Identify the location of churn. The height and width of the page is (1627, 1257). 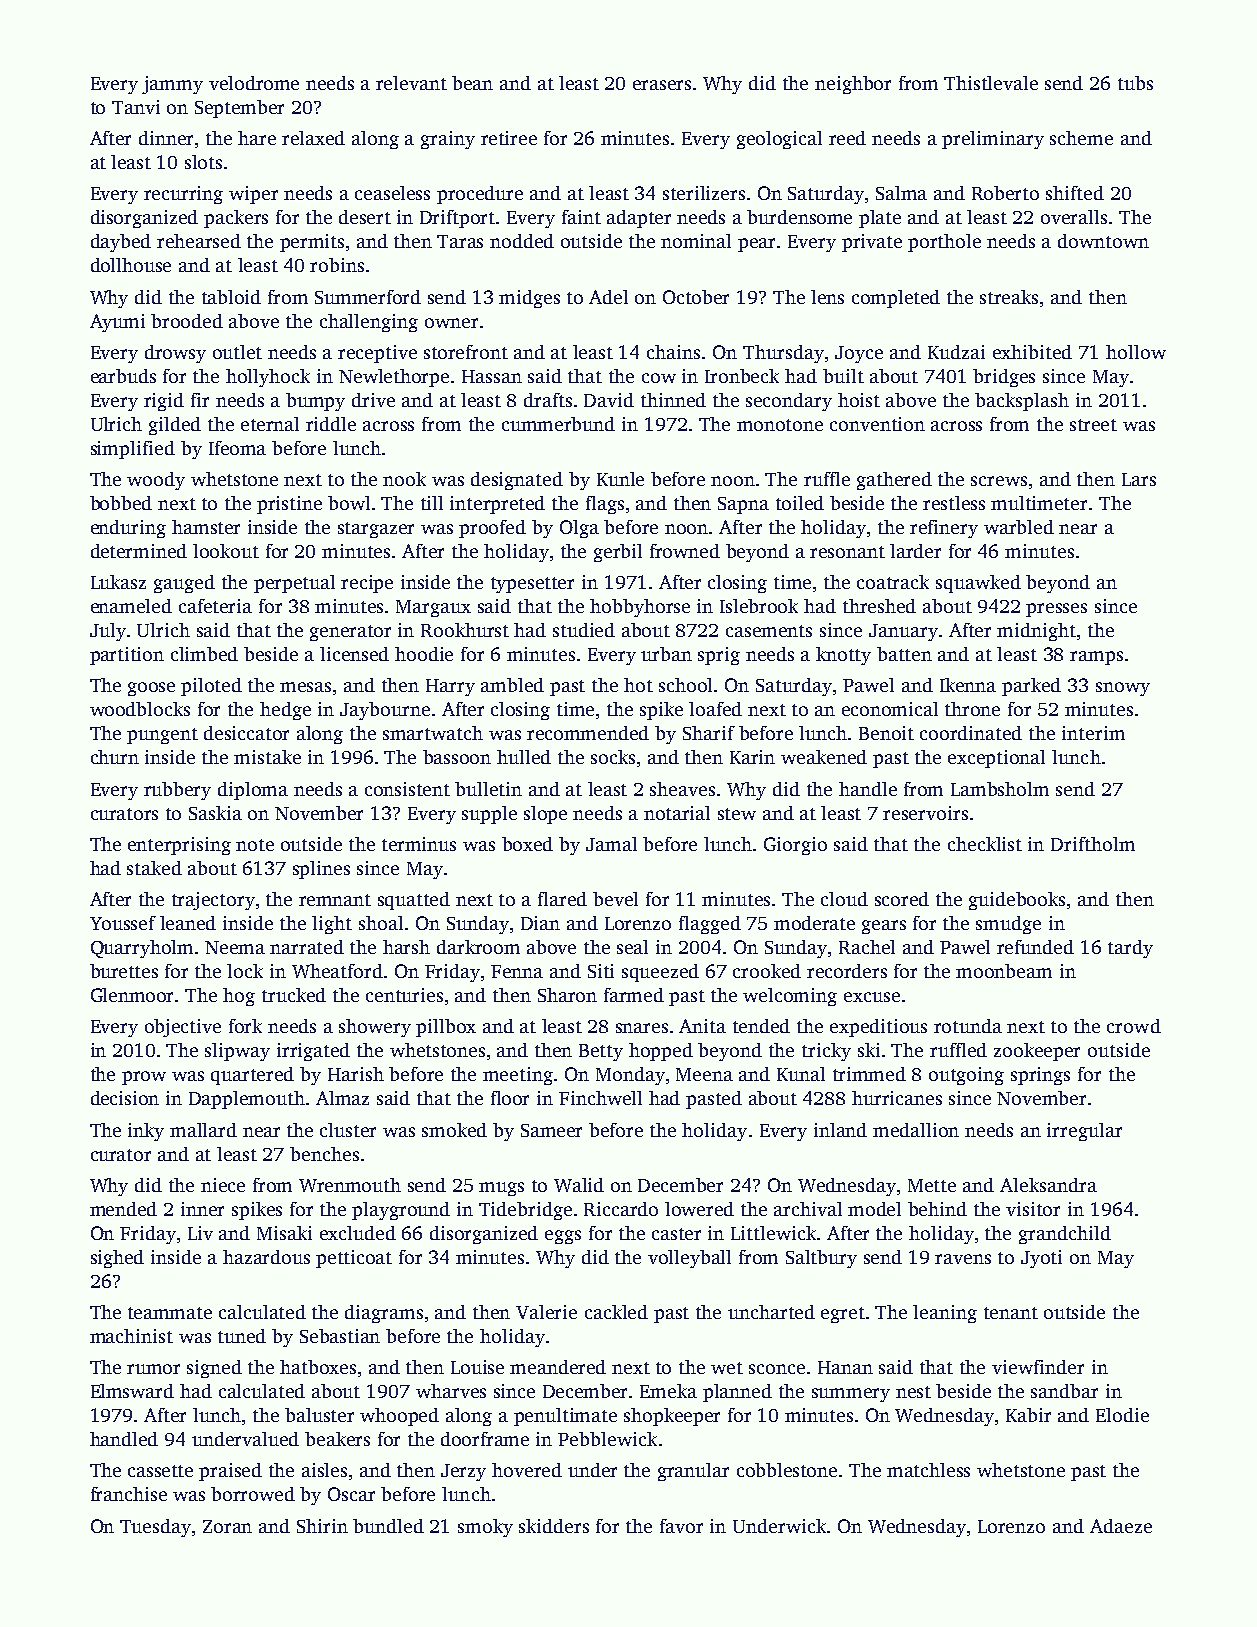
(115, 757).
